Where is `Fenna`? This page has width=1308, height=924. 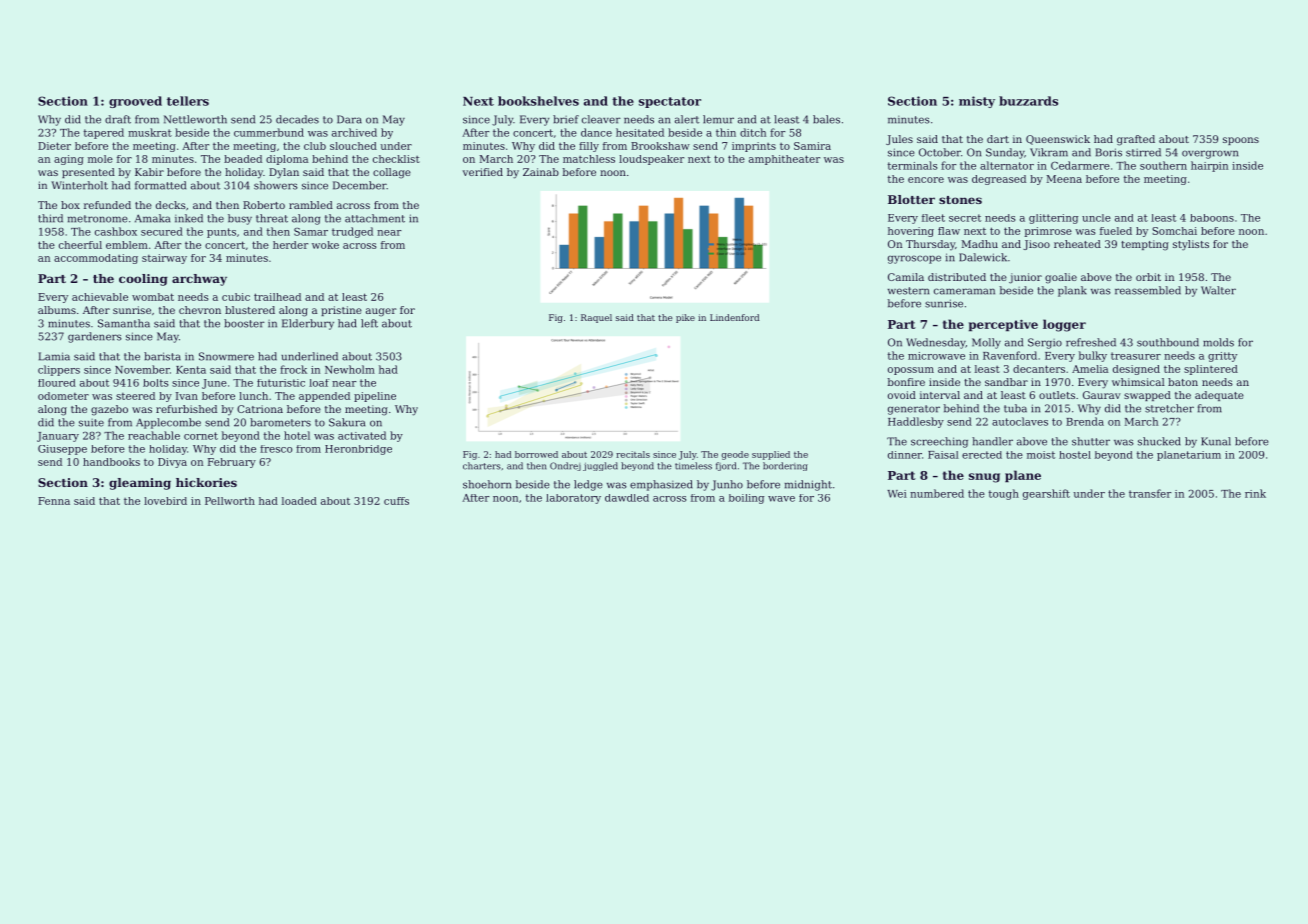 Fenna is located at coordinates (54, 501).
